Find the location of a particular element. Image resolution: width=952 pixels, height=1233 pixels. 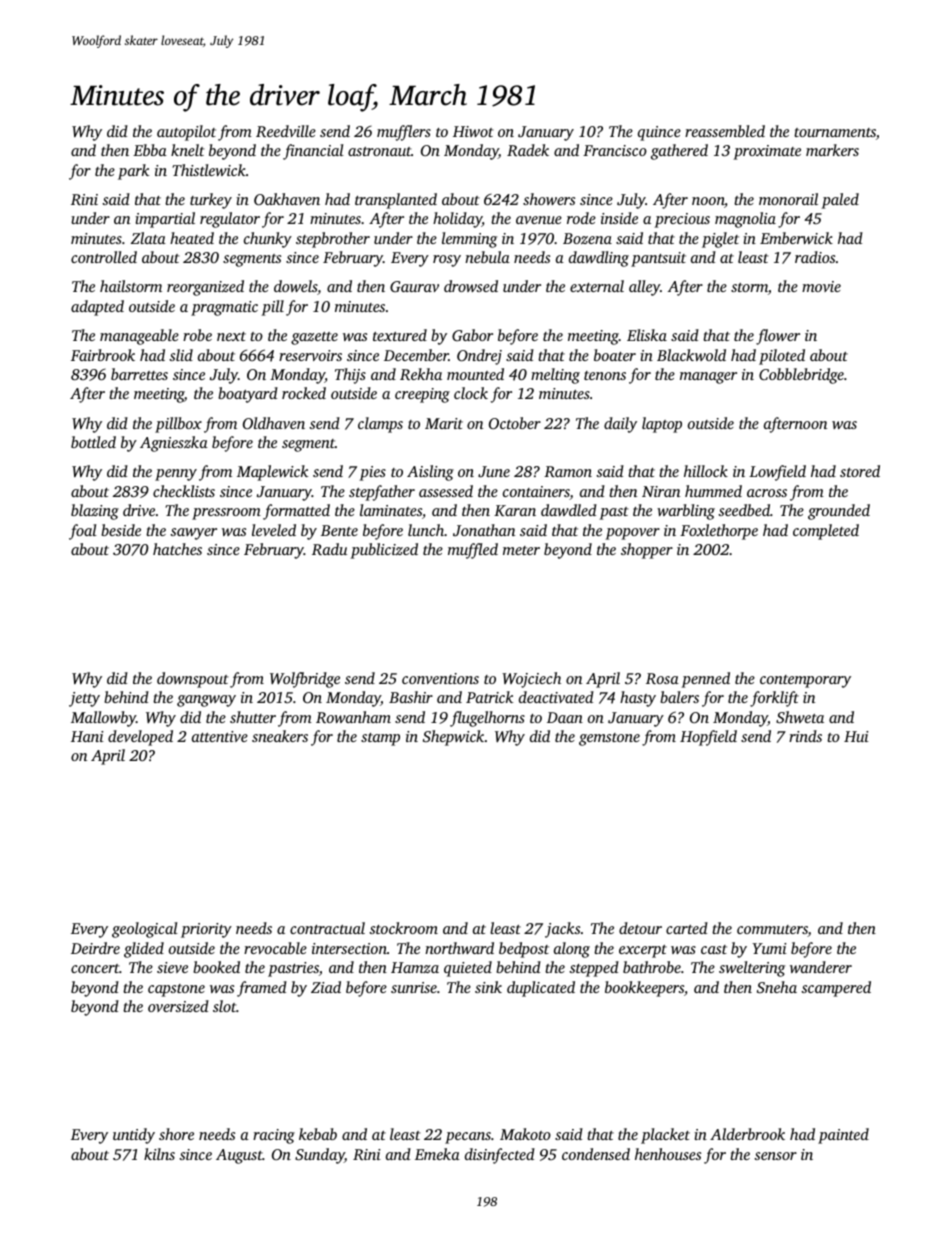

autopilot is located at coordinates (186, 133).
